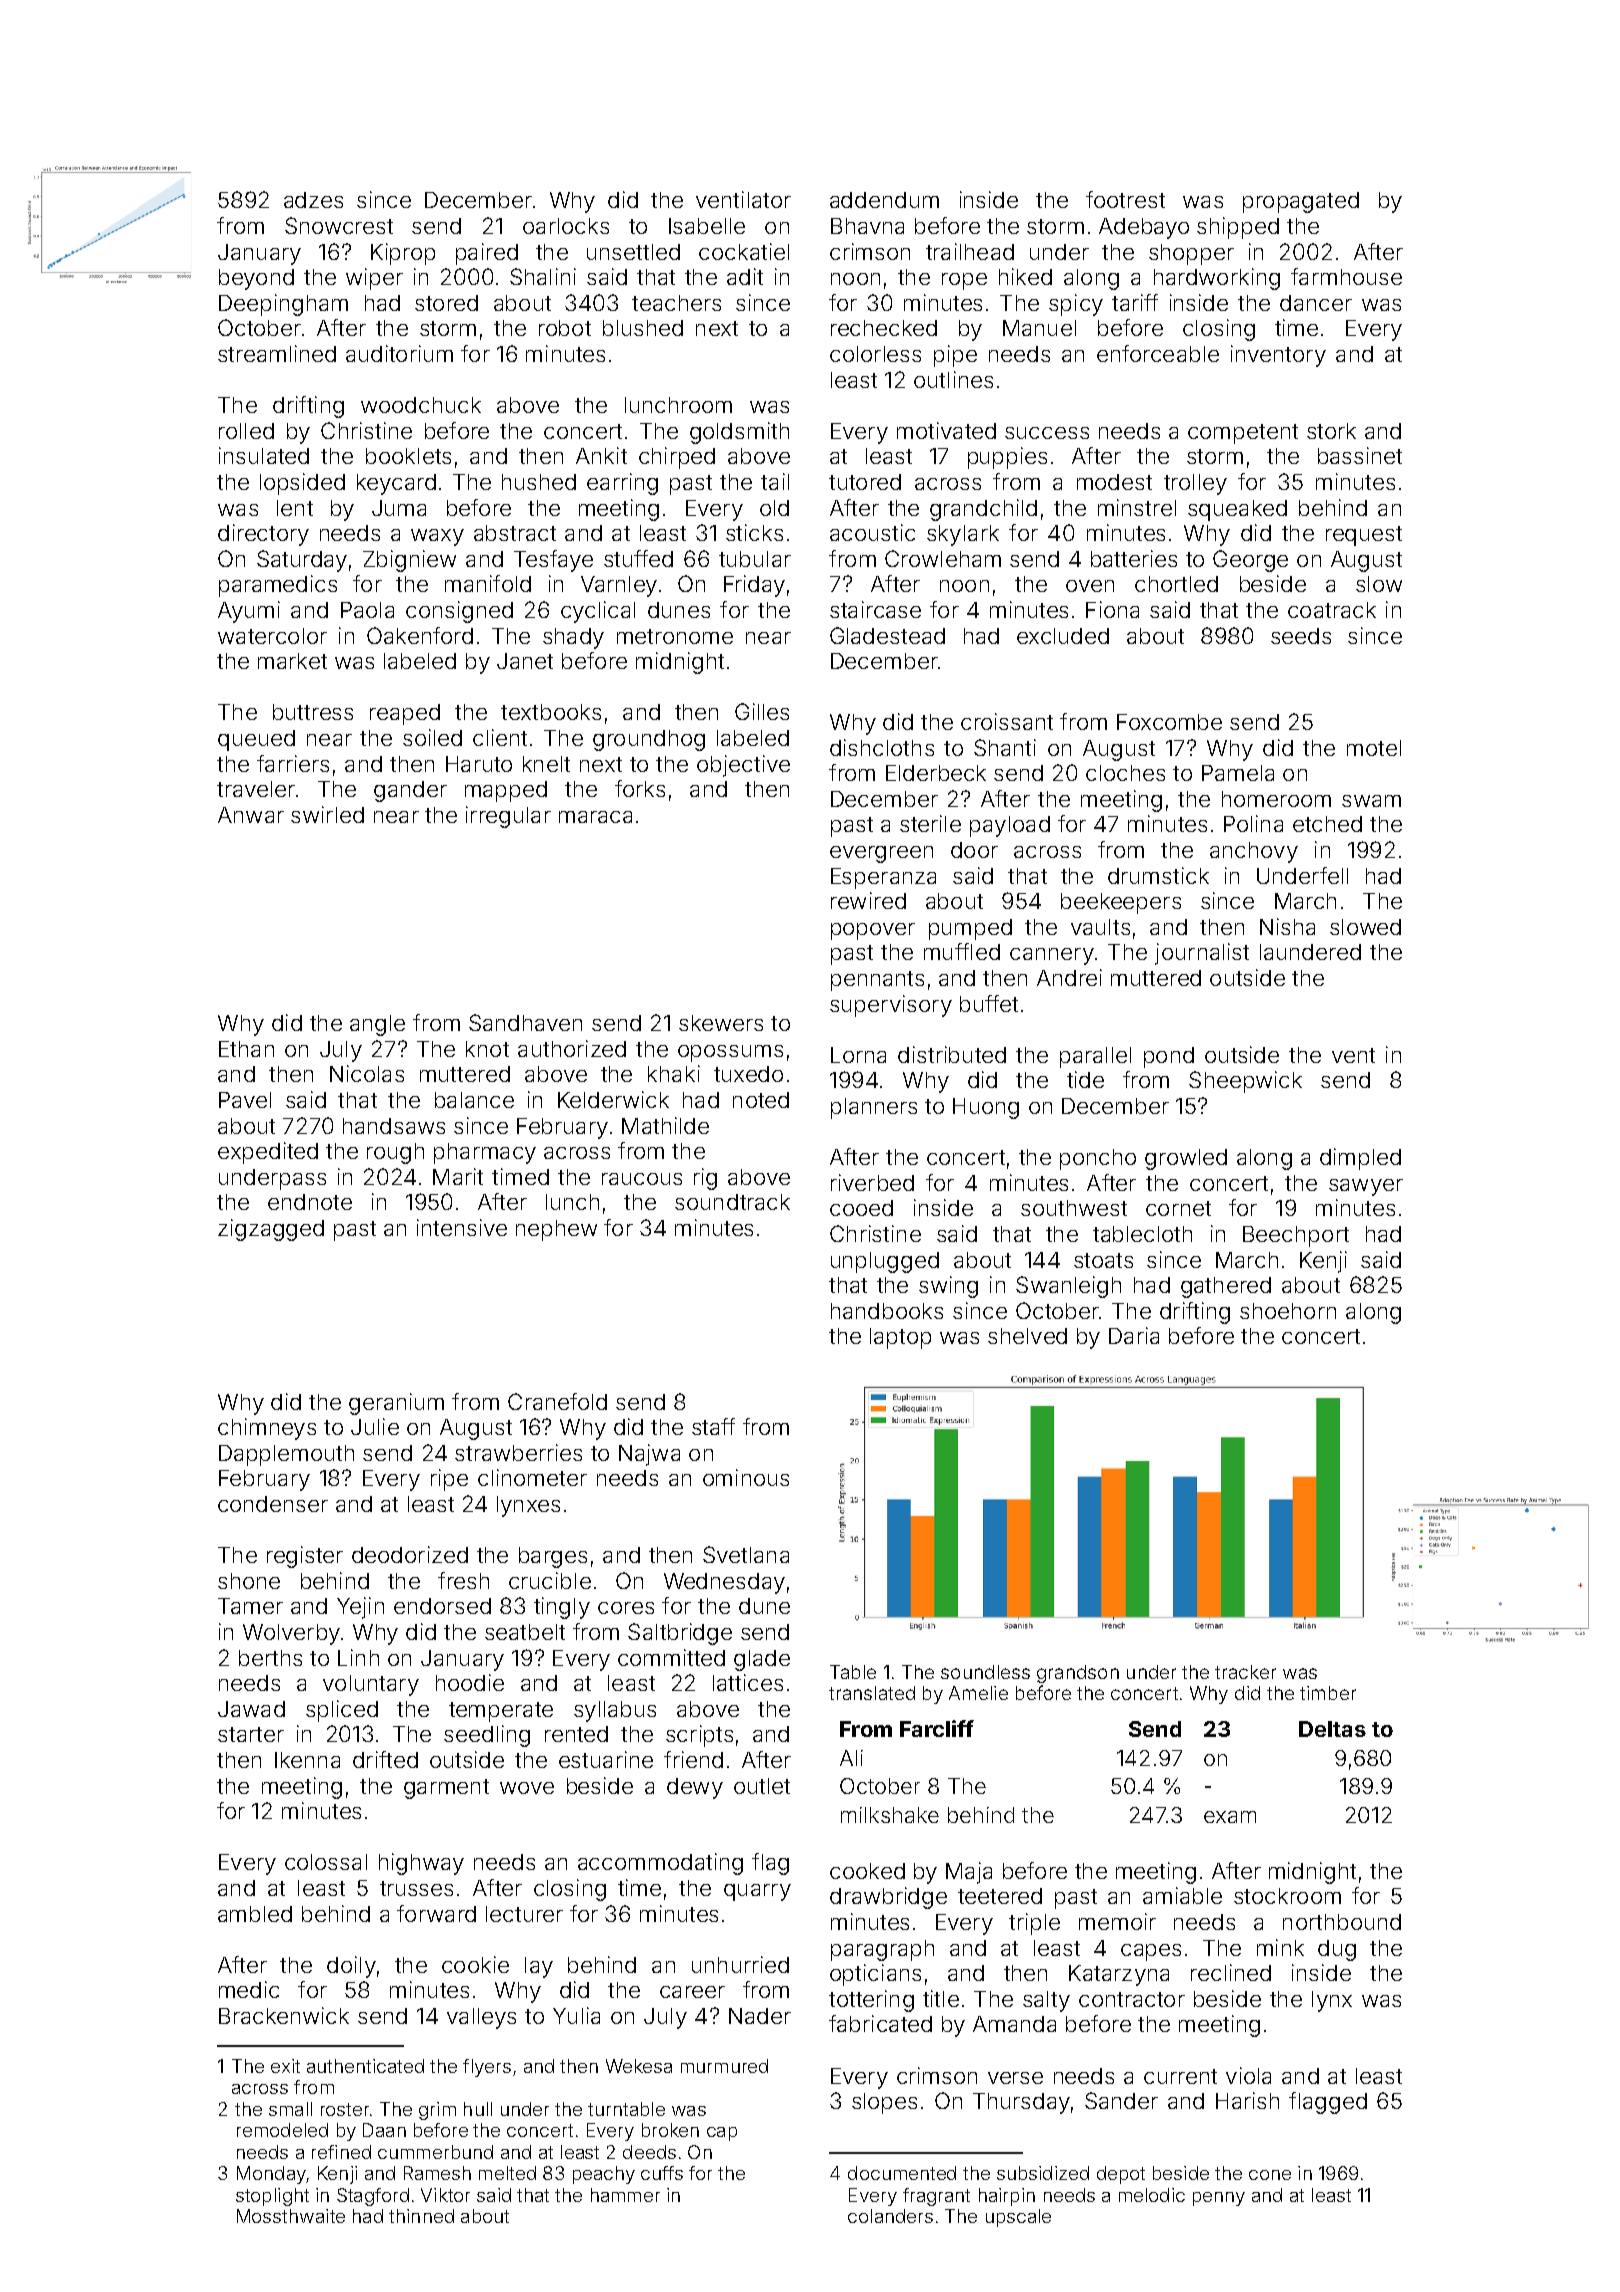  Describe the element at coordinates (1074, 1208) in the screenshot. I see `southwest` at that location.
